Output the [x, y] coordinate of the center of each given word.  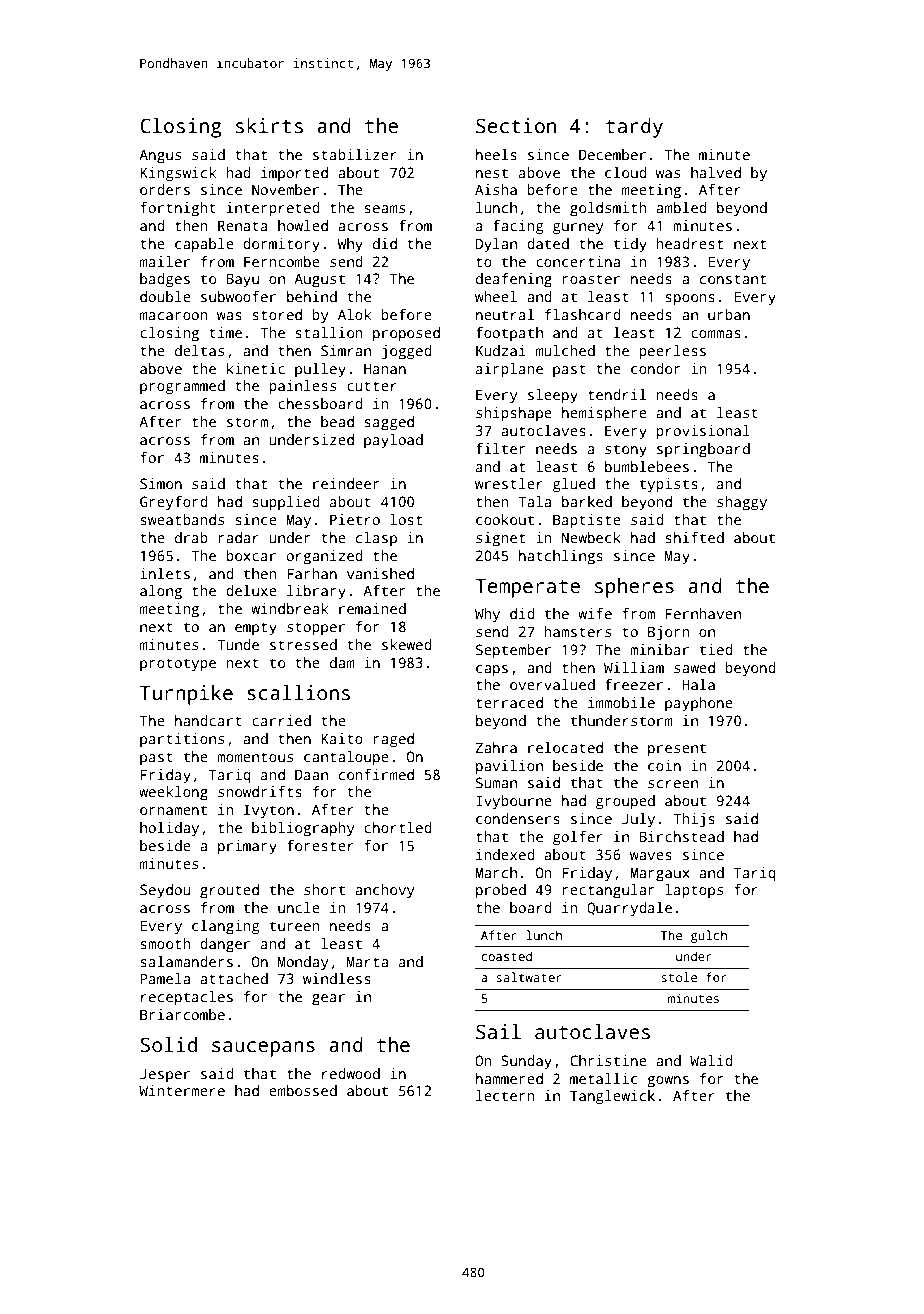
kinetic [256, 368]
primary [247, 847]
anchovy [384, 891]
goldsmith [608, 209]
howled [303, 225]
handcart [208, 720]
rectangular [609, 891]
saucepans [263, 1049]
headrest [689, 243]
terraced [509, 702]
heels [496, 154]
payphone [699, 704]
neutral [505, 314]
